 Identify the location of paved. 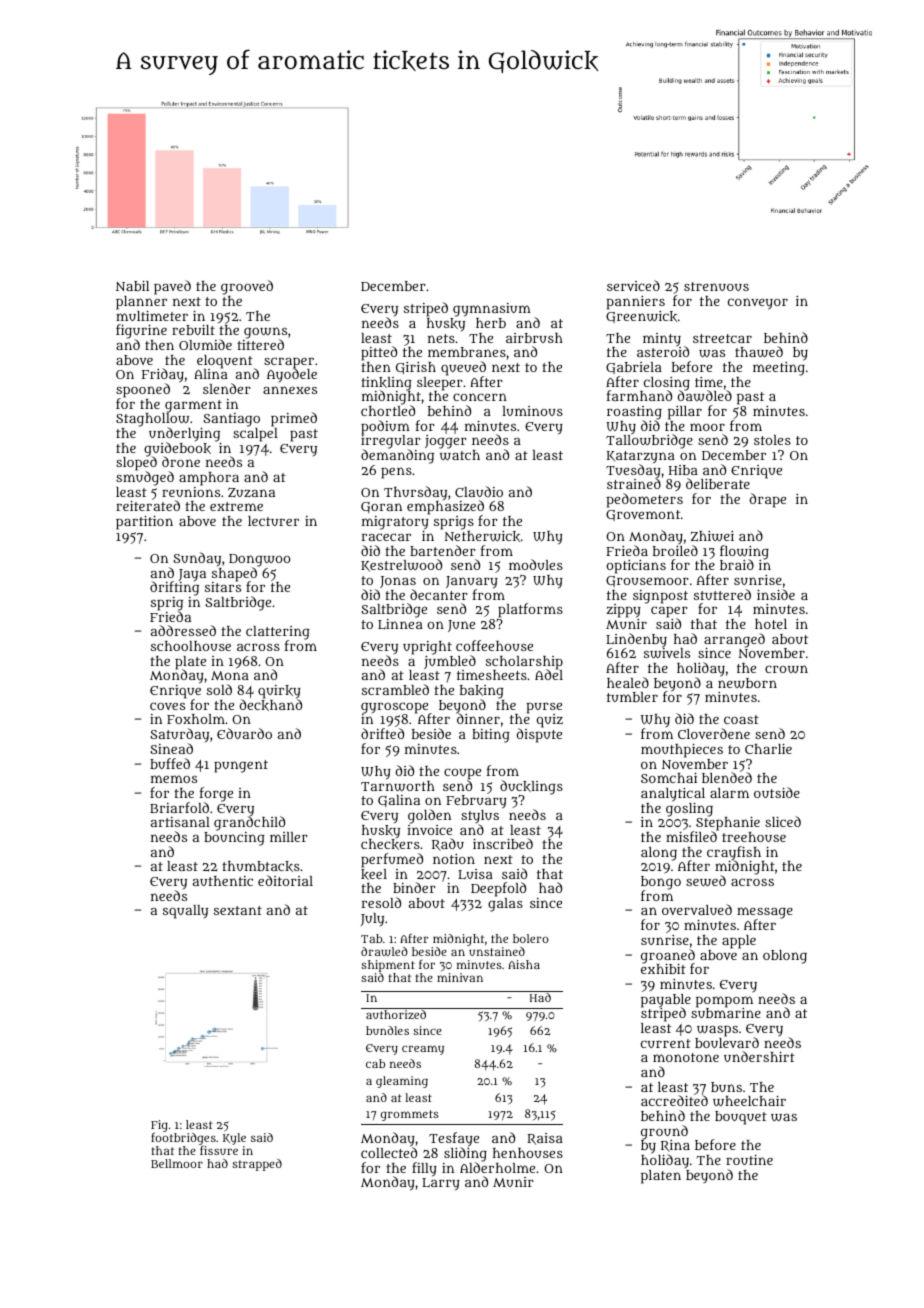
(172, 287).
